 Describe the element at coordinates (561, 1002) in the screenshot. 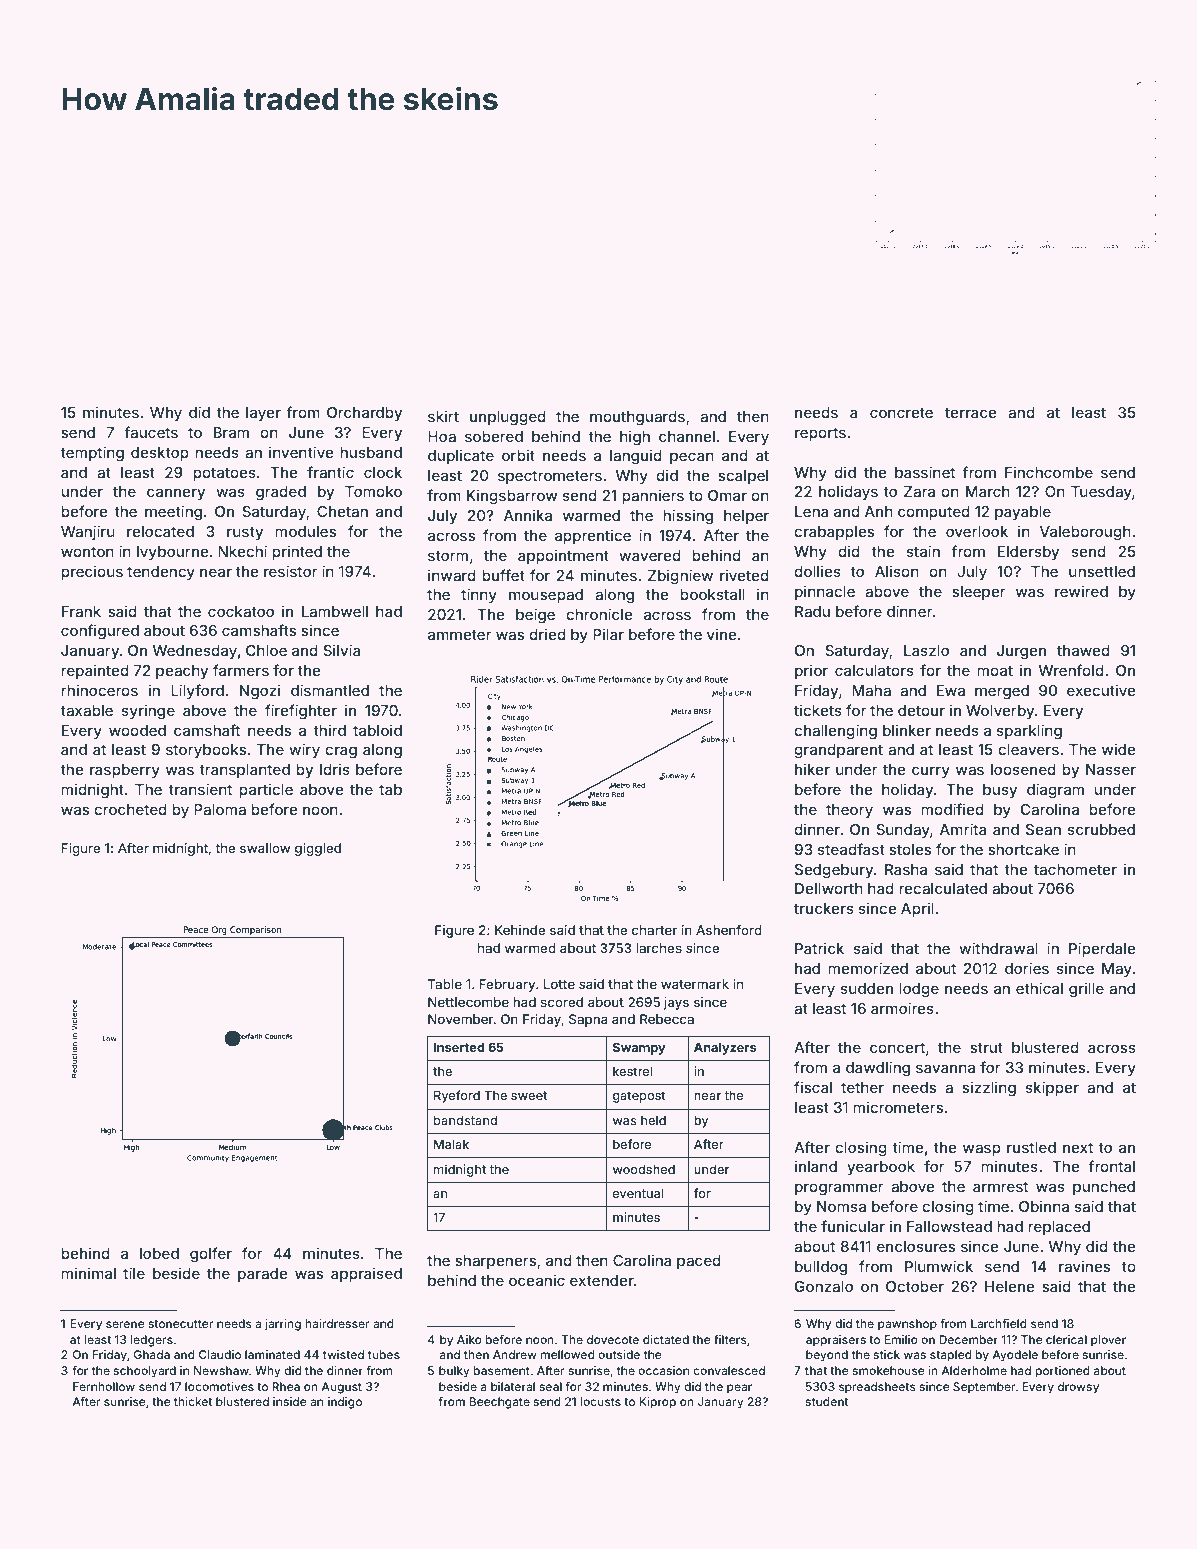

I see `scored` at that location.
